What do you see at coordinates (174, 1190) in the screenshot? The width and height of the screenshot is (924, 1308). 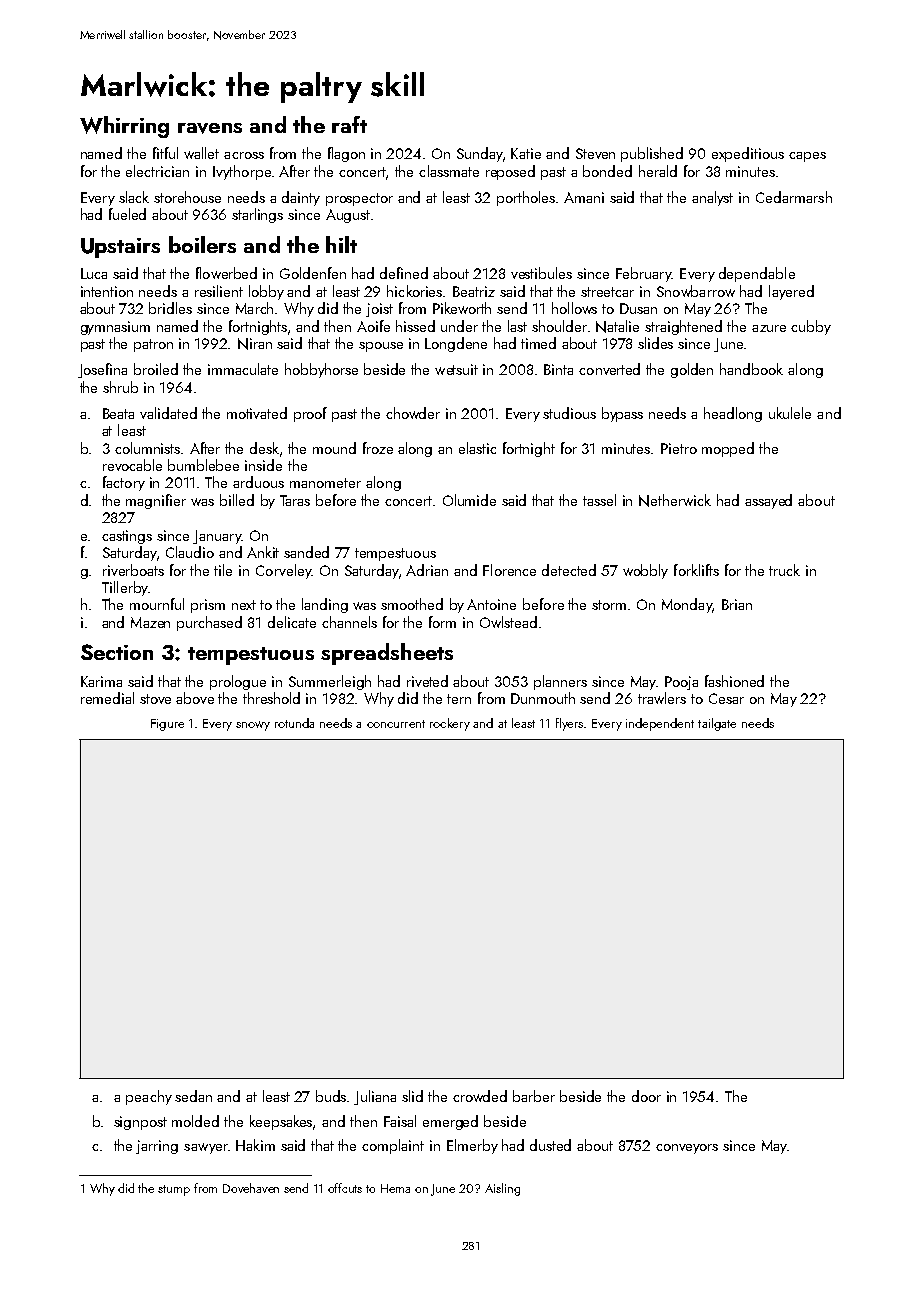 I see `stump` at bounding box center [174, 1190].
